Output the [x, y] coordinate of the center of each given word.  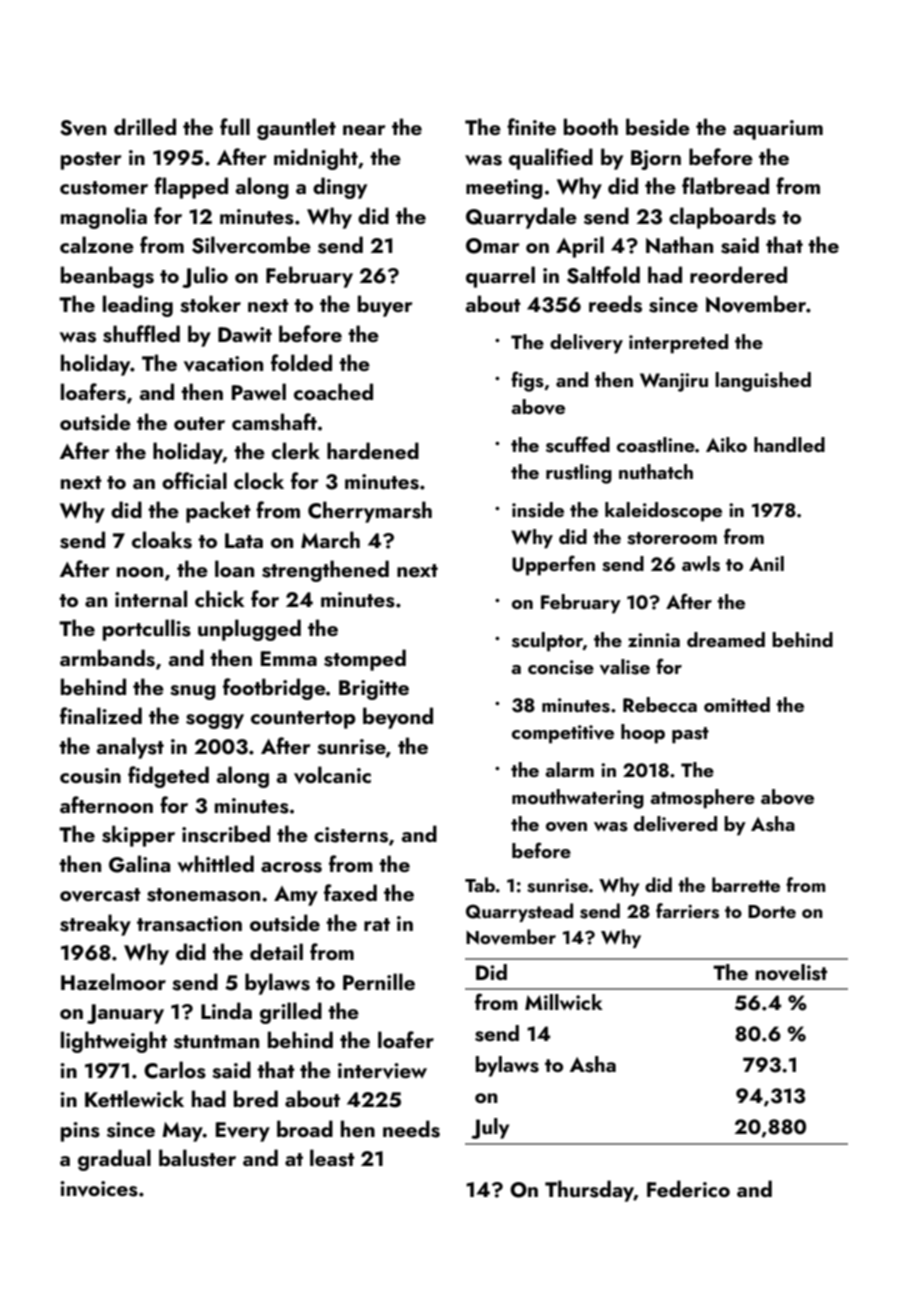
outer [199, 423]
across [291, 867]
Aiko [726, 444]
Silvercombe [251, 245]
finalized [101, 715]
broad [305, 1128]
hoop [643, 734]
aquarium [778, 130]
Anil [766, 563]
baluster [197, 1158]
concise [561, 667]
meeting [504, 189]
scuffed [578, 444]
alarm [569, 769]
